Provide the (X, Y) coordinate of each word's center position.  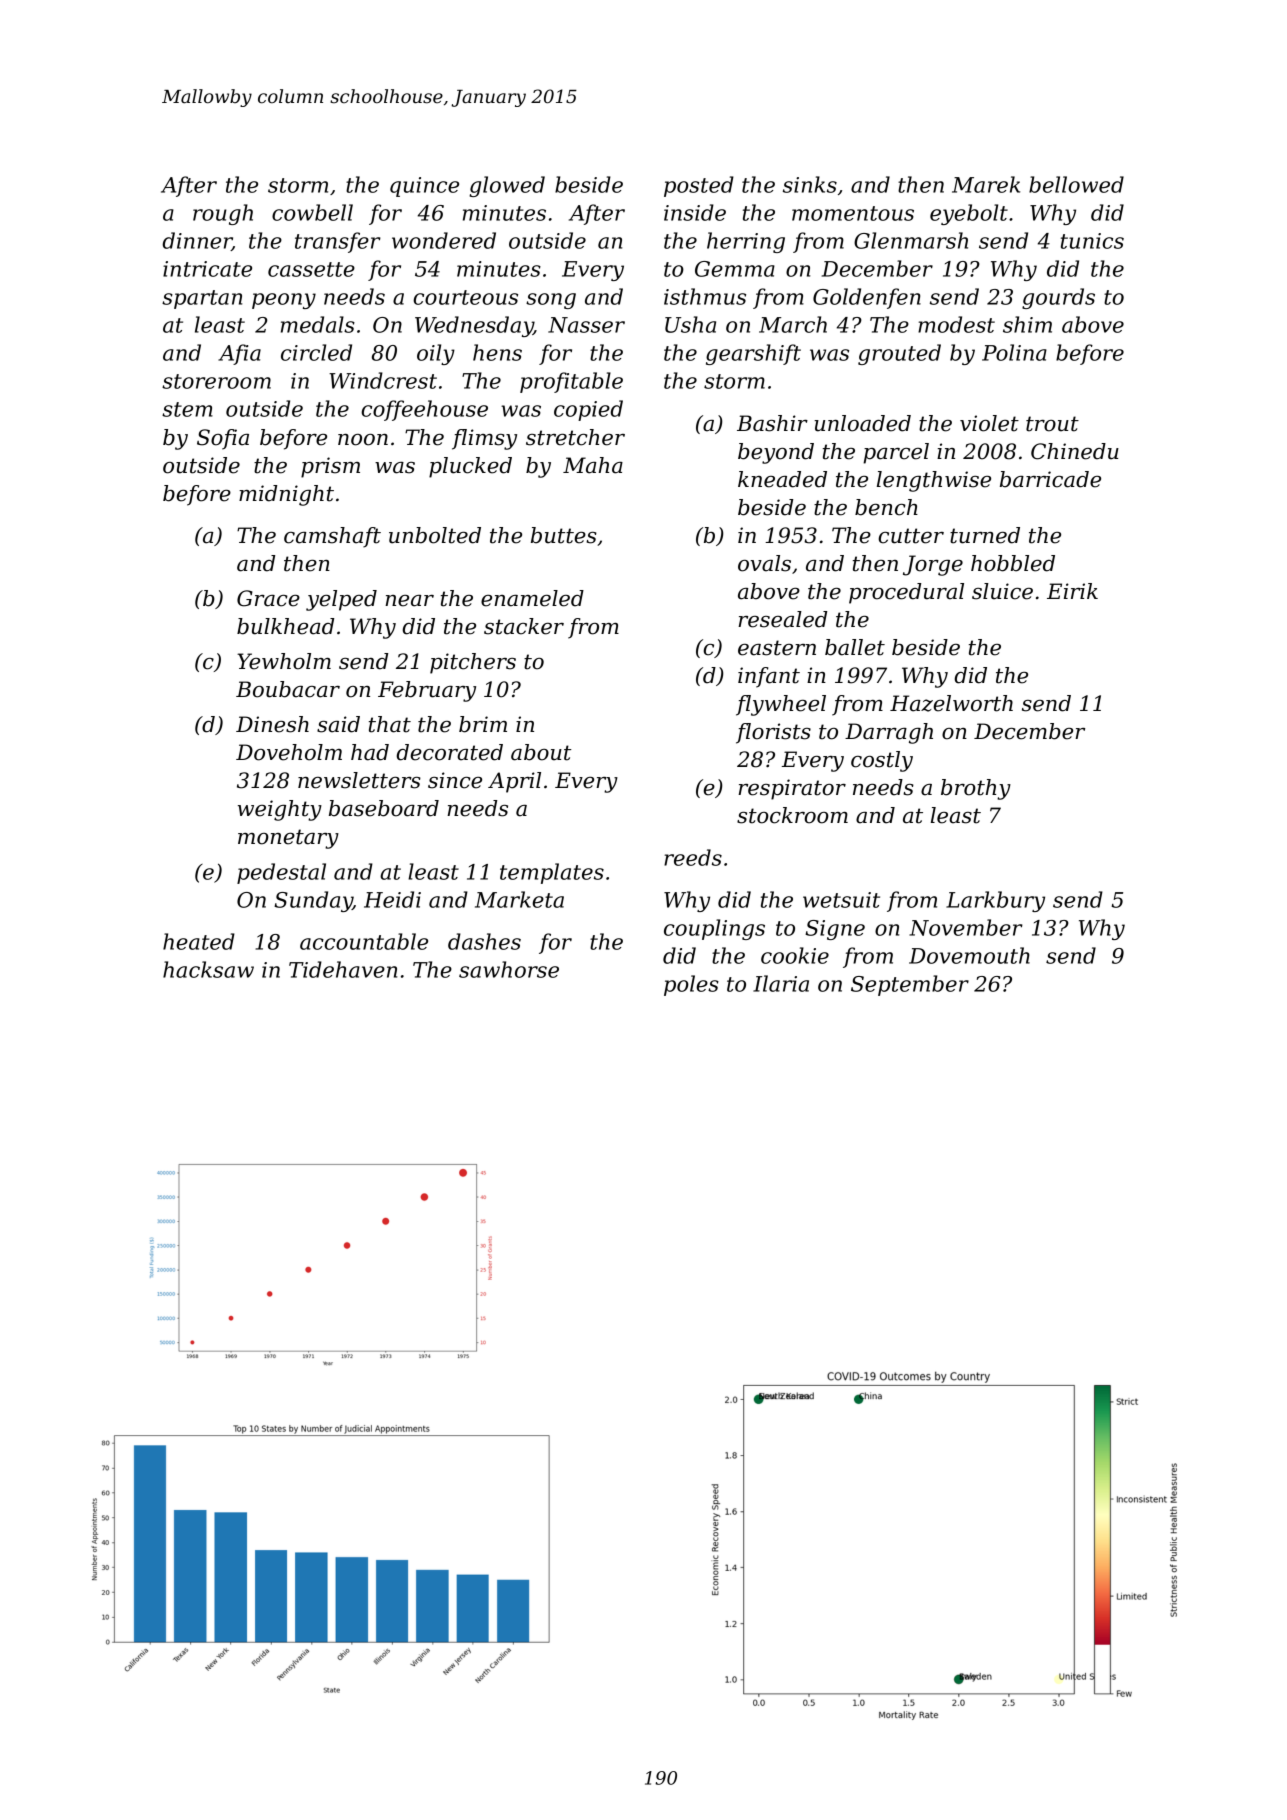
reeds (693, 857)
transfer (338, 242)
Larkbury (995, 901)
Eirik (1072, 591)
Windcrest (383, 380)
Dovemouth (969, 955)
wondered (444, 240)
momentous (853, 213)
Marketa (519, 899)
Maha (593, 465)
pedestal (281, 873)
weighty (280, 810)
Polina (1014, 352)
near (409, 601)
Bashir (772, 423)
